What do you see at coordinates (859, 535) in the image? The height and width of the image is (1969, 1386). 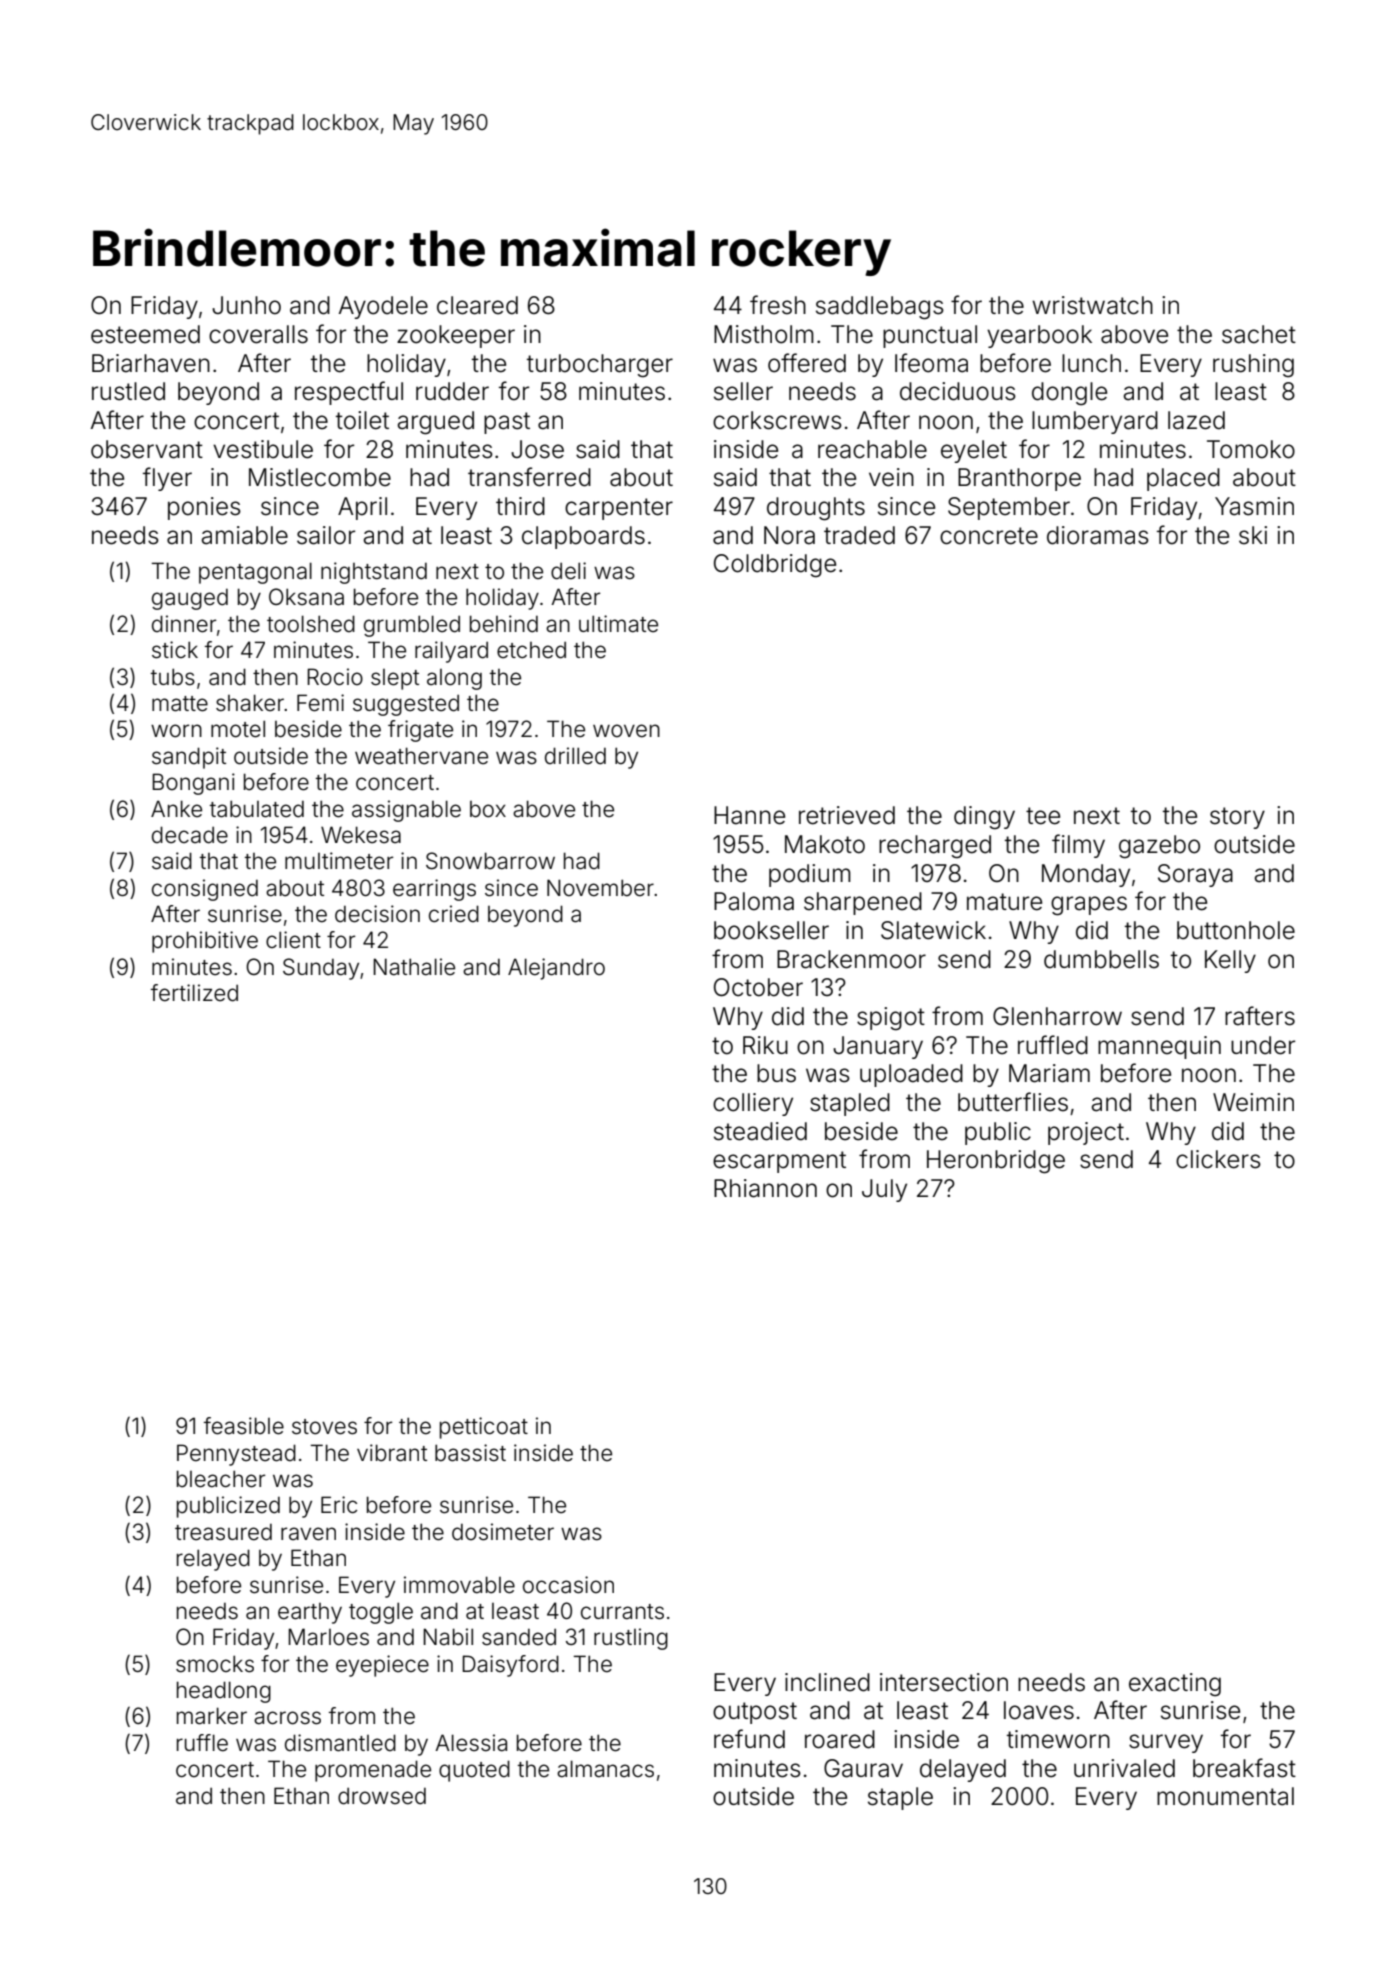 I see `traded` at bounding box center [859, 535].
